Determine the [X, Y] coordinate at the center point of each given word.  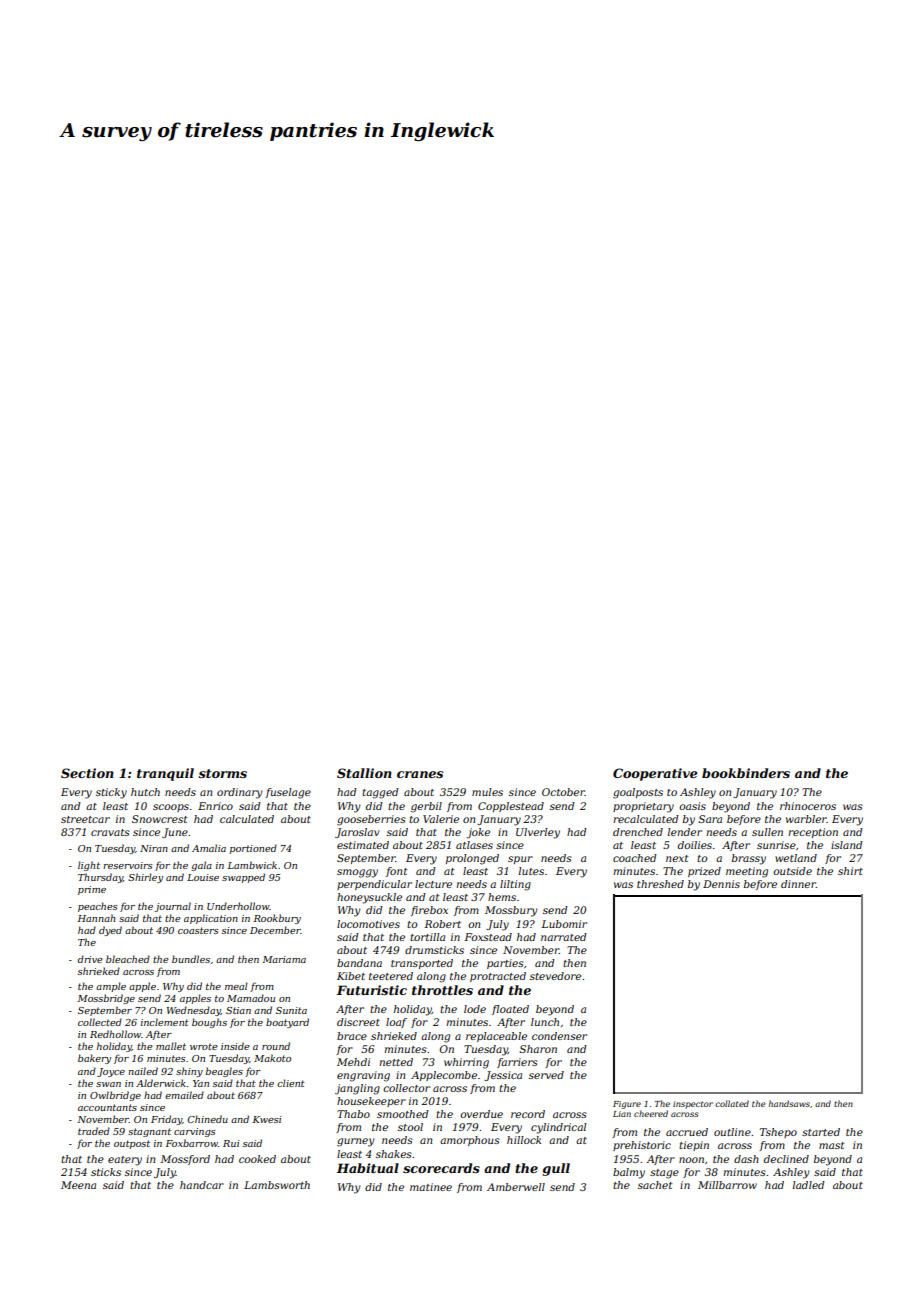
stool [410, 1127]
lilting [515, 885]
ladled [809, 1185]
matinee [431, 1187]
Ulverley [538, 833]
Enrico [215, 806]
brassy [749, 859]
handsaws [789, 1103]
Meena [78, 1185]
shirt [850, 871]
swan [108, 1084]
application [211, 919]
